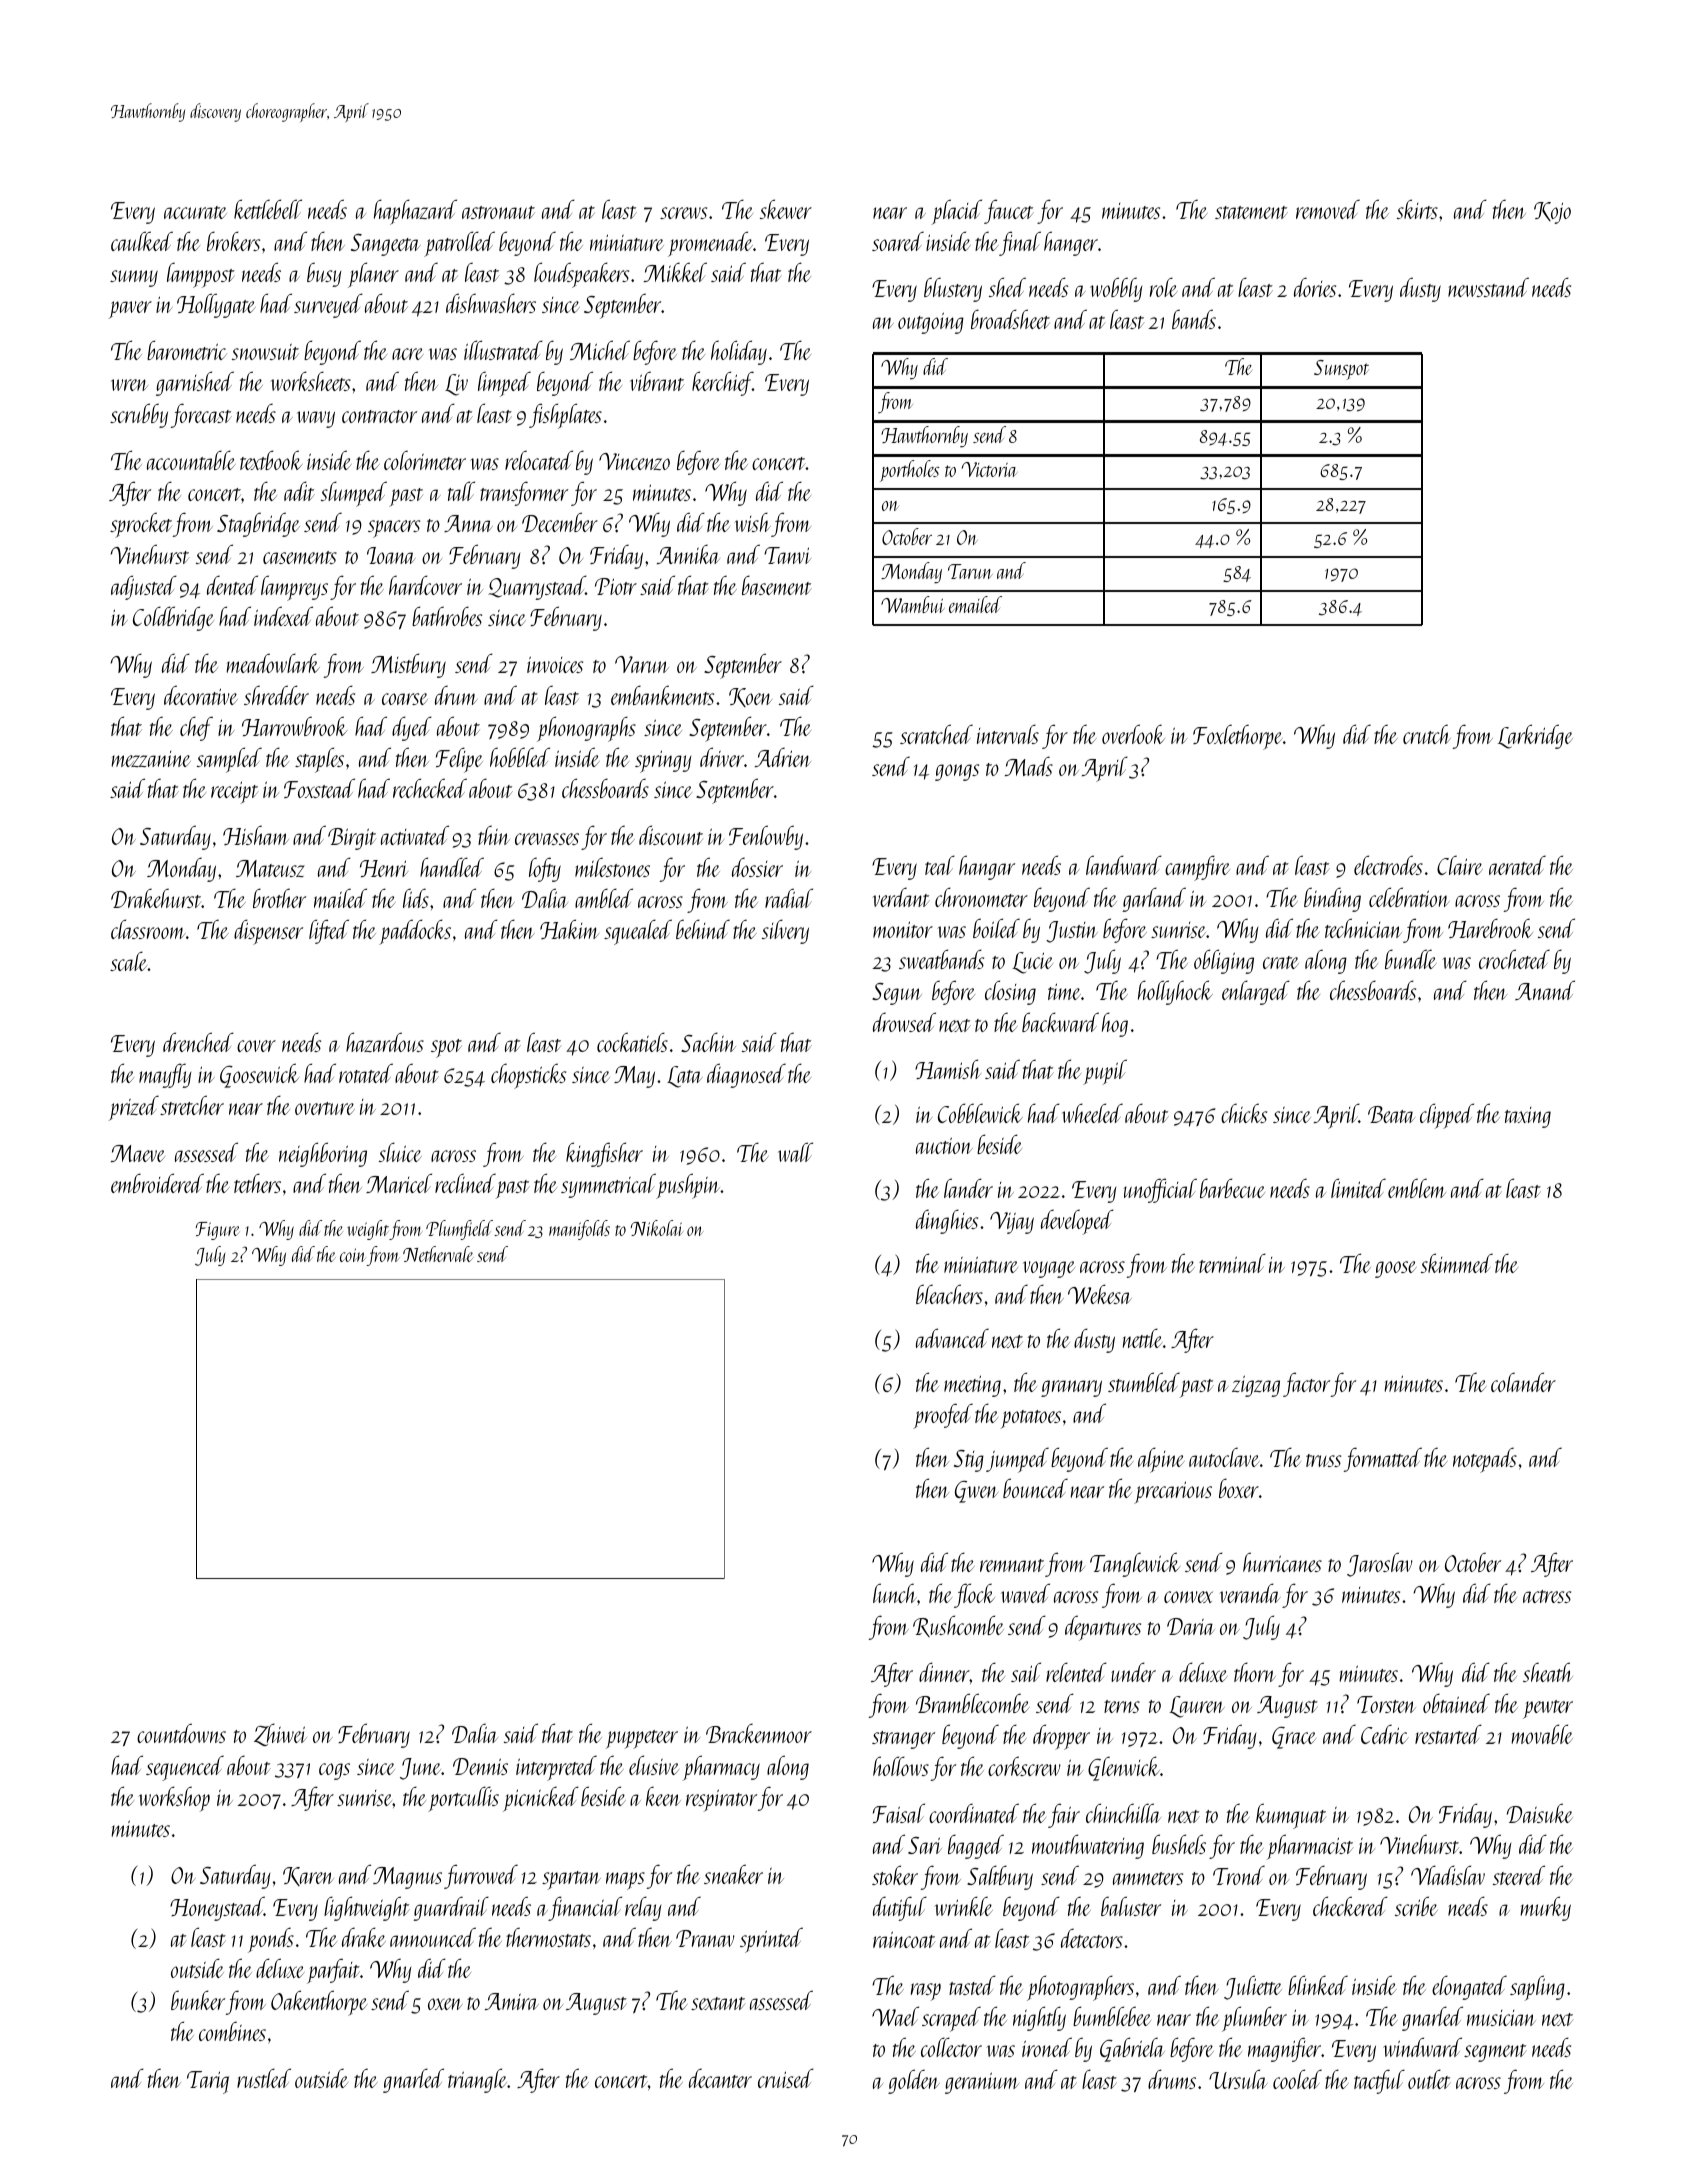  What do you see at coordinates (208, 2082) in the document?
I see `Tariq` at bounding box center [208, 2082].
